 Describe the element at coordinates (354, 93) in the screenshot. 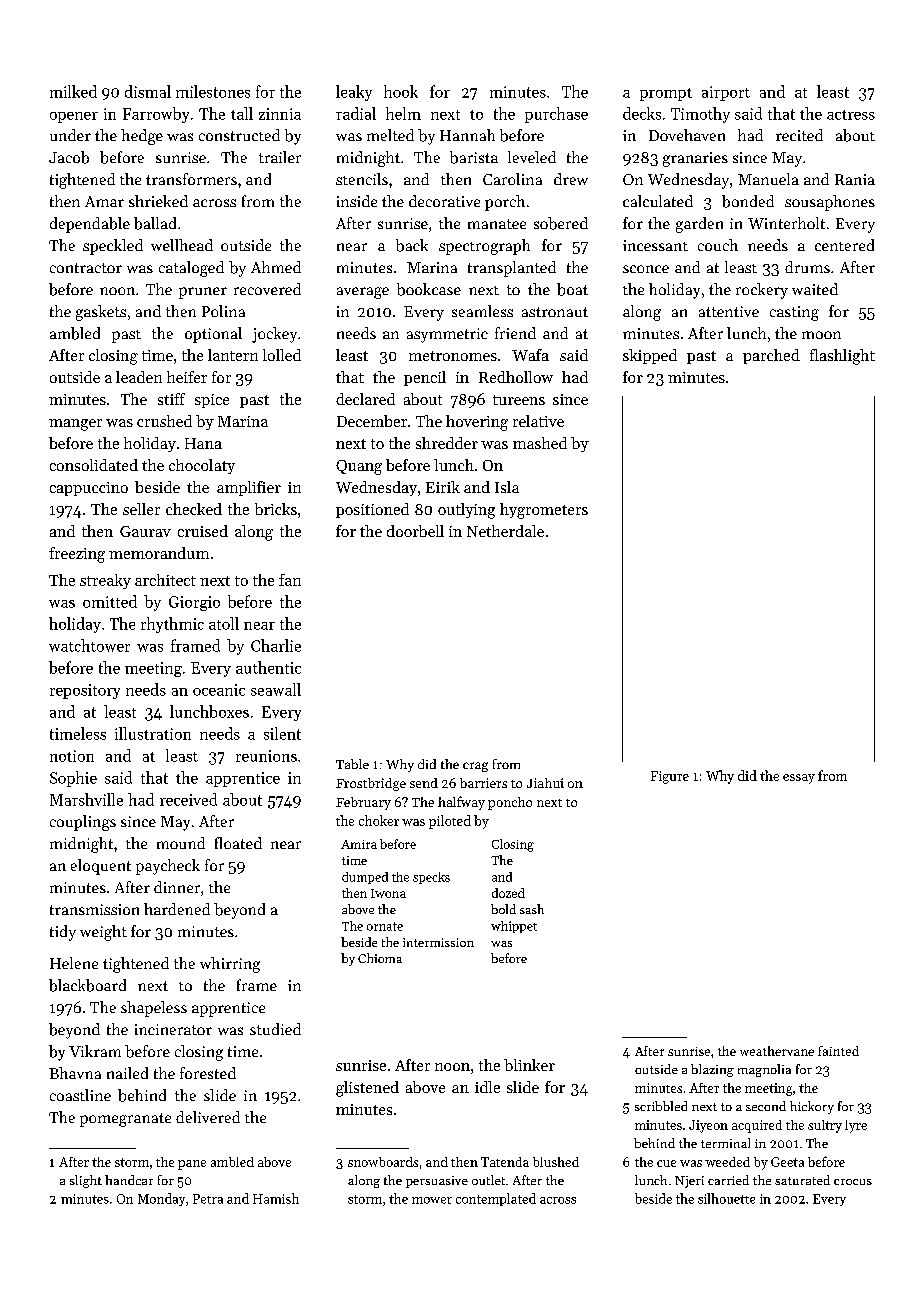

I see `leaky` at that location.
